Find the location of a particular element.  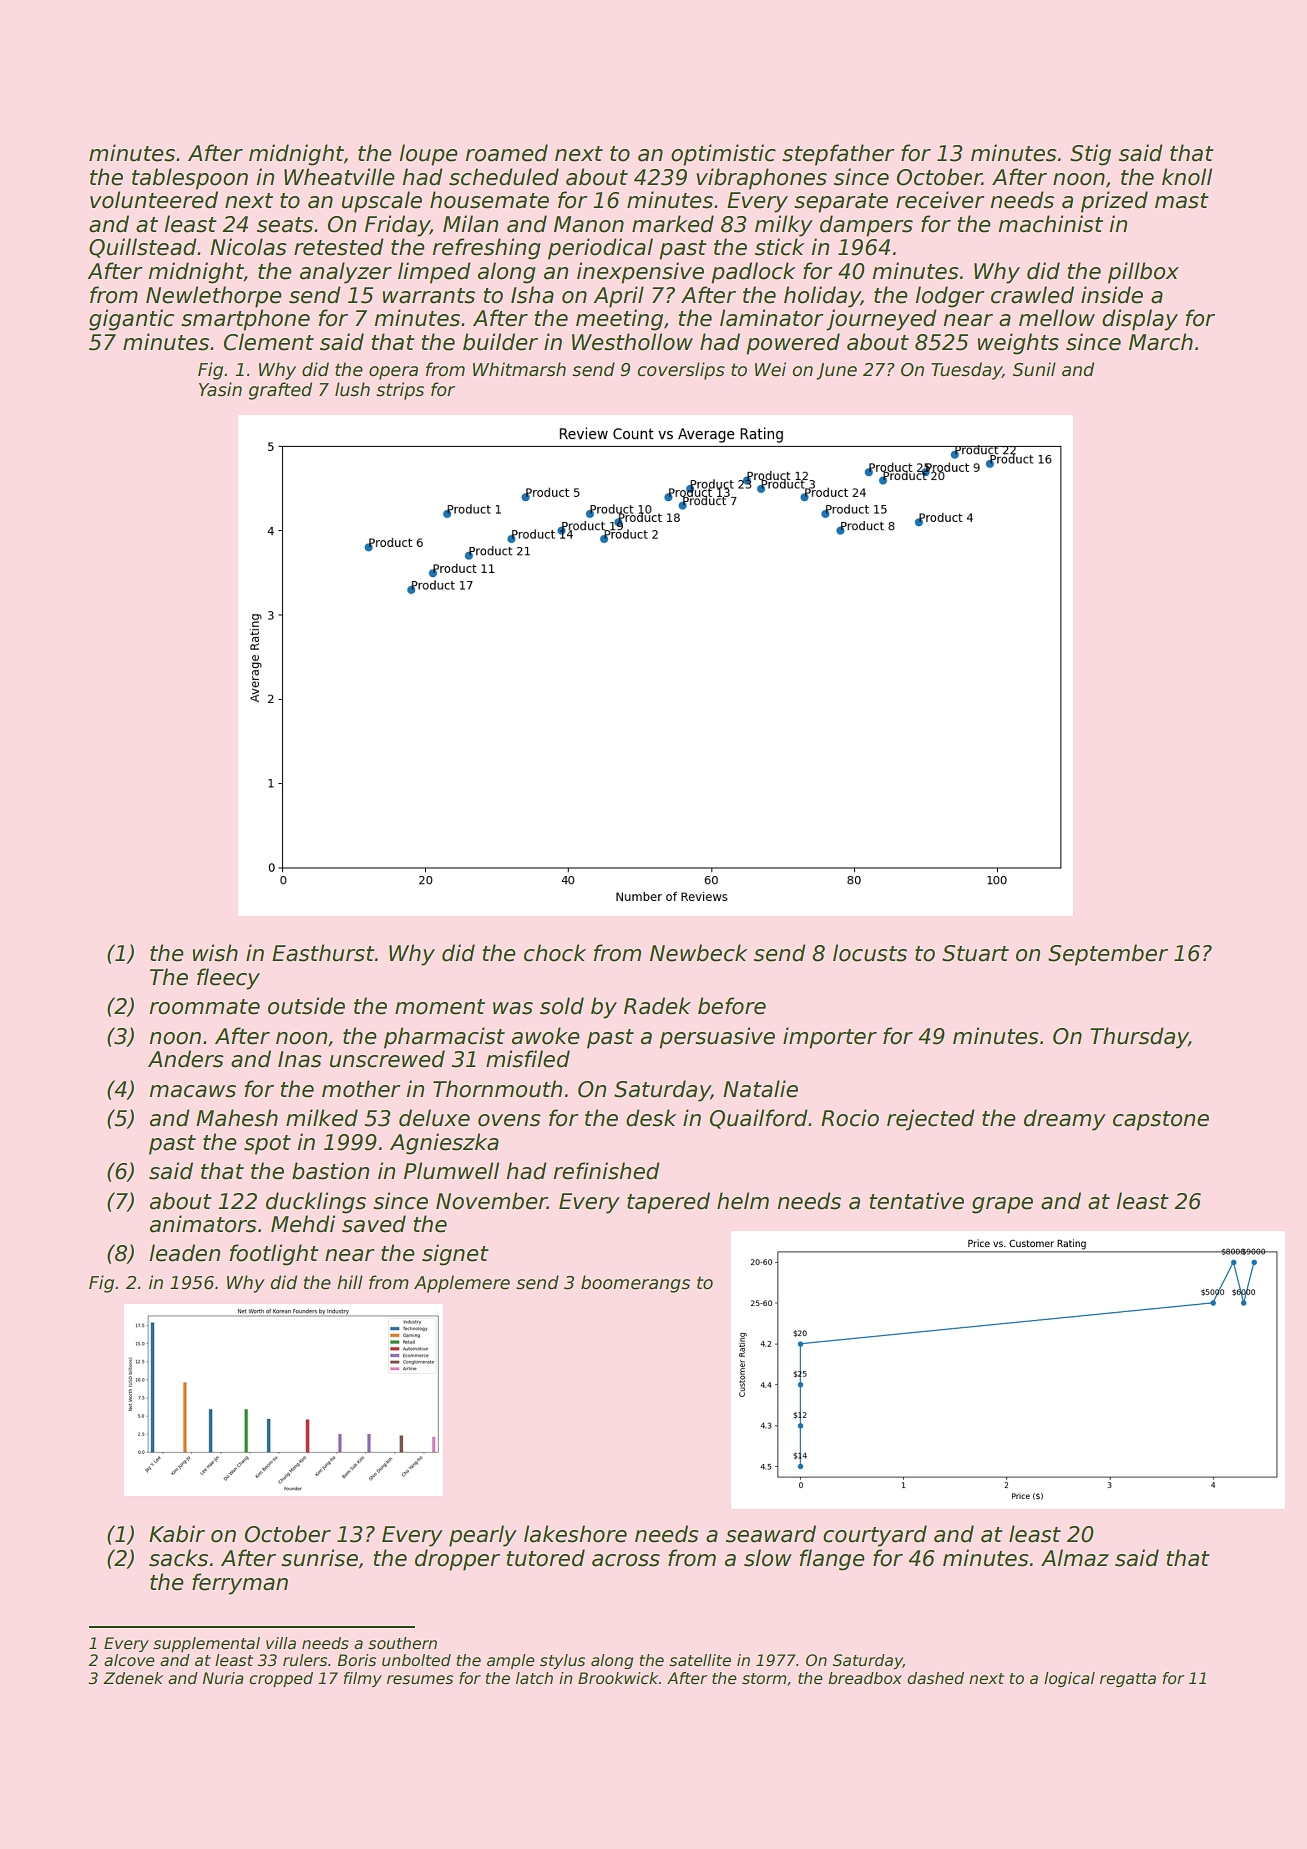

awoke is located at coordinates (546, 1036).
